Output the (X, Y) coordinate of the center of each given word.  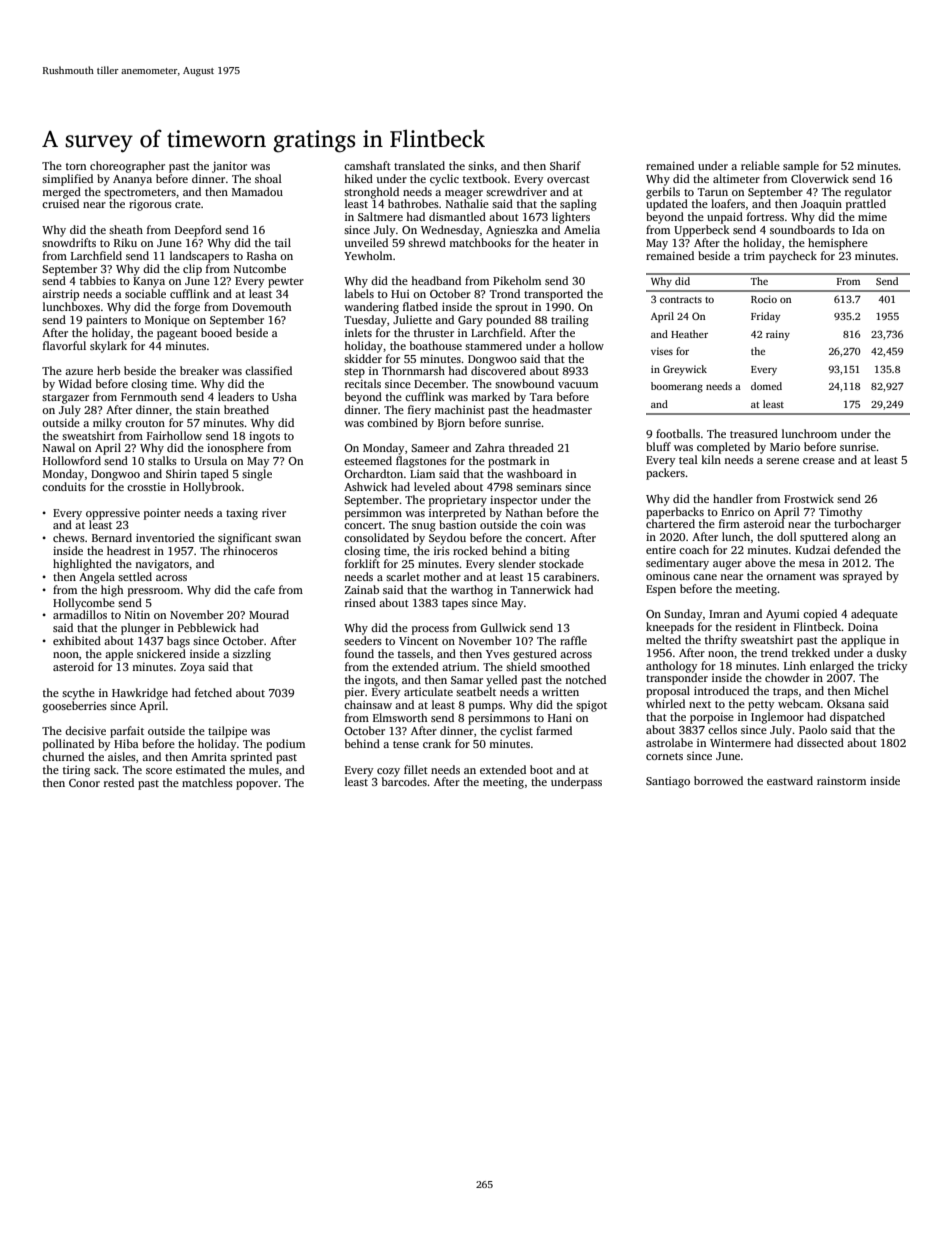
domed (766, 386)
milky (107, 424)
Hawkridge (140, 694)
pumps (486, 707)
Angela (97, 578)
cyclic (444, 180)
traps (785, 693)
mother (442, 576)
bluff (658, 446)
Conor (84, 783)
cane (705, 577)
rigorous (150, 205)
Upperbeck (702, 231)
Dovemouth (262, 306)
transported (553, 295)
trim (754, 255)
